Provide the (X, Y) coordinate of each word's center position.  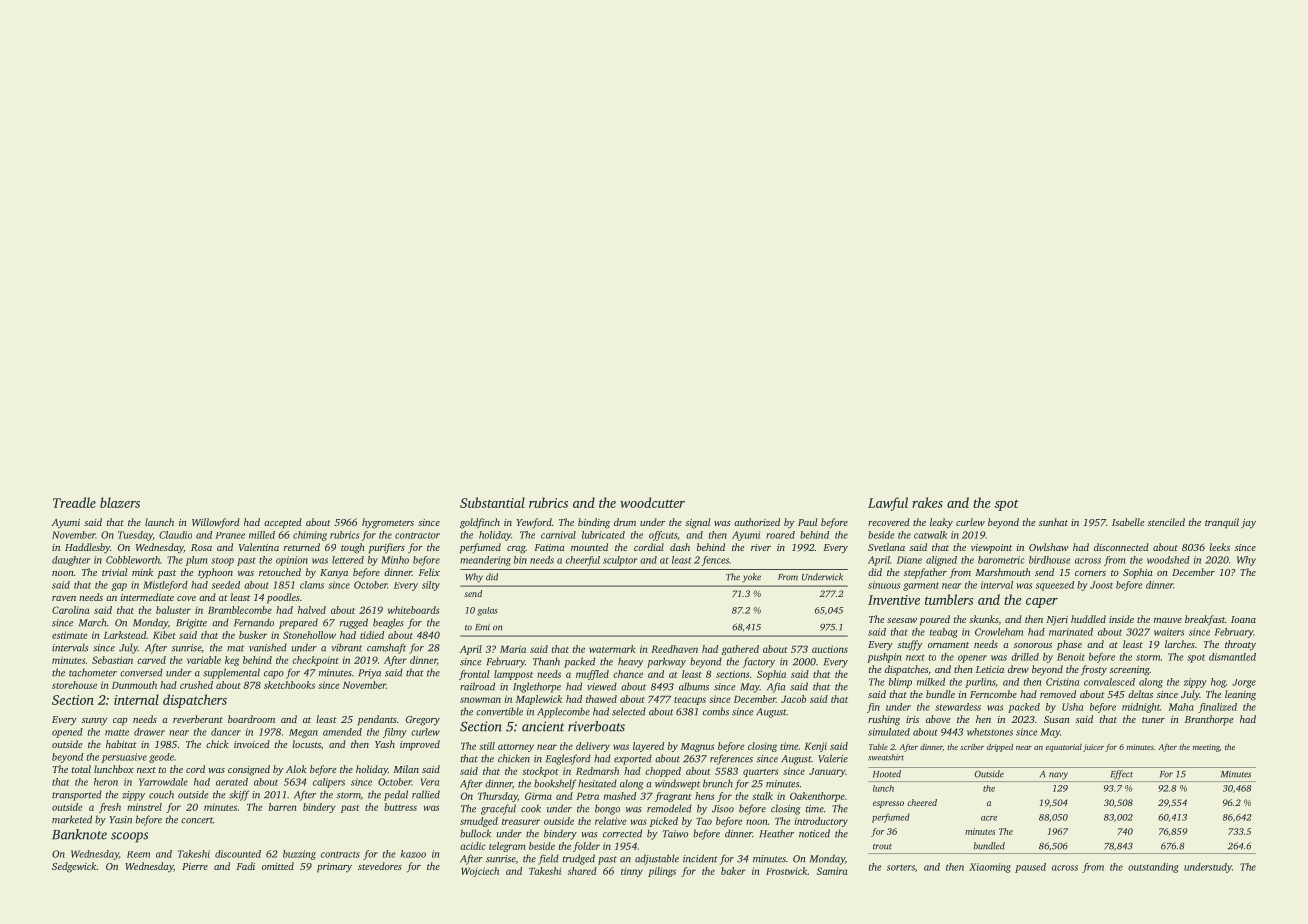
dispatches (906, 670)
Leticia (990, 669)
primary (334, 868)
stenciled (1166, 522)
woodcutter (652, 502)
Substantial (492, 502)
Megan (303, 733)
